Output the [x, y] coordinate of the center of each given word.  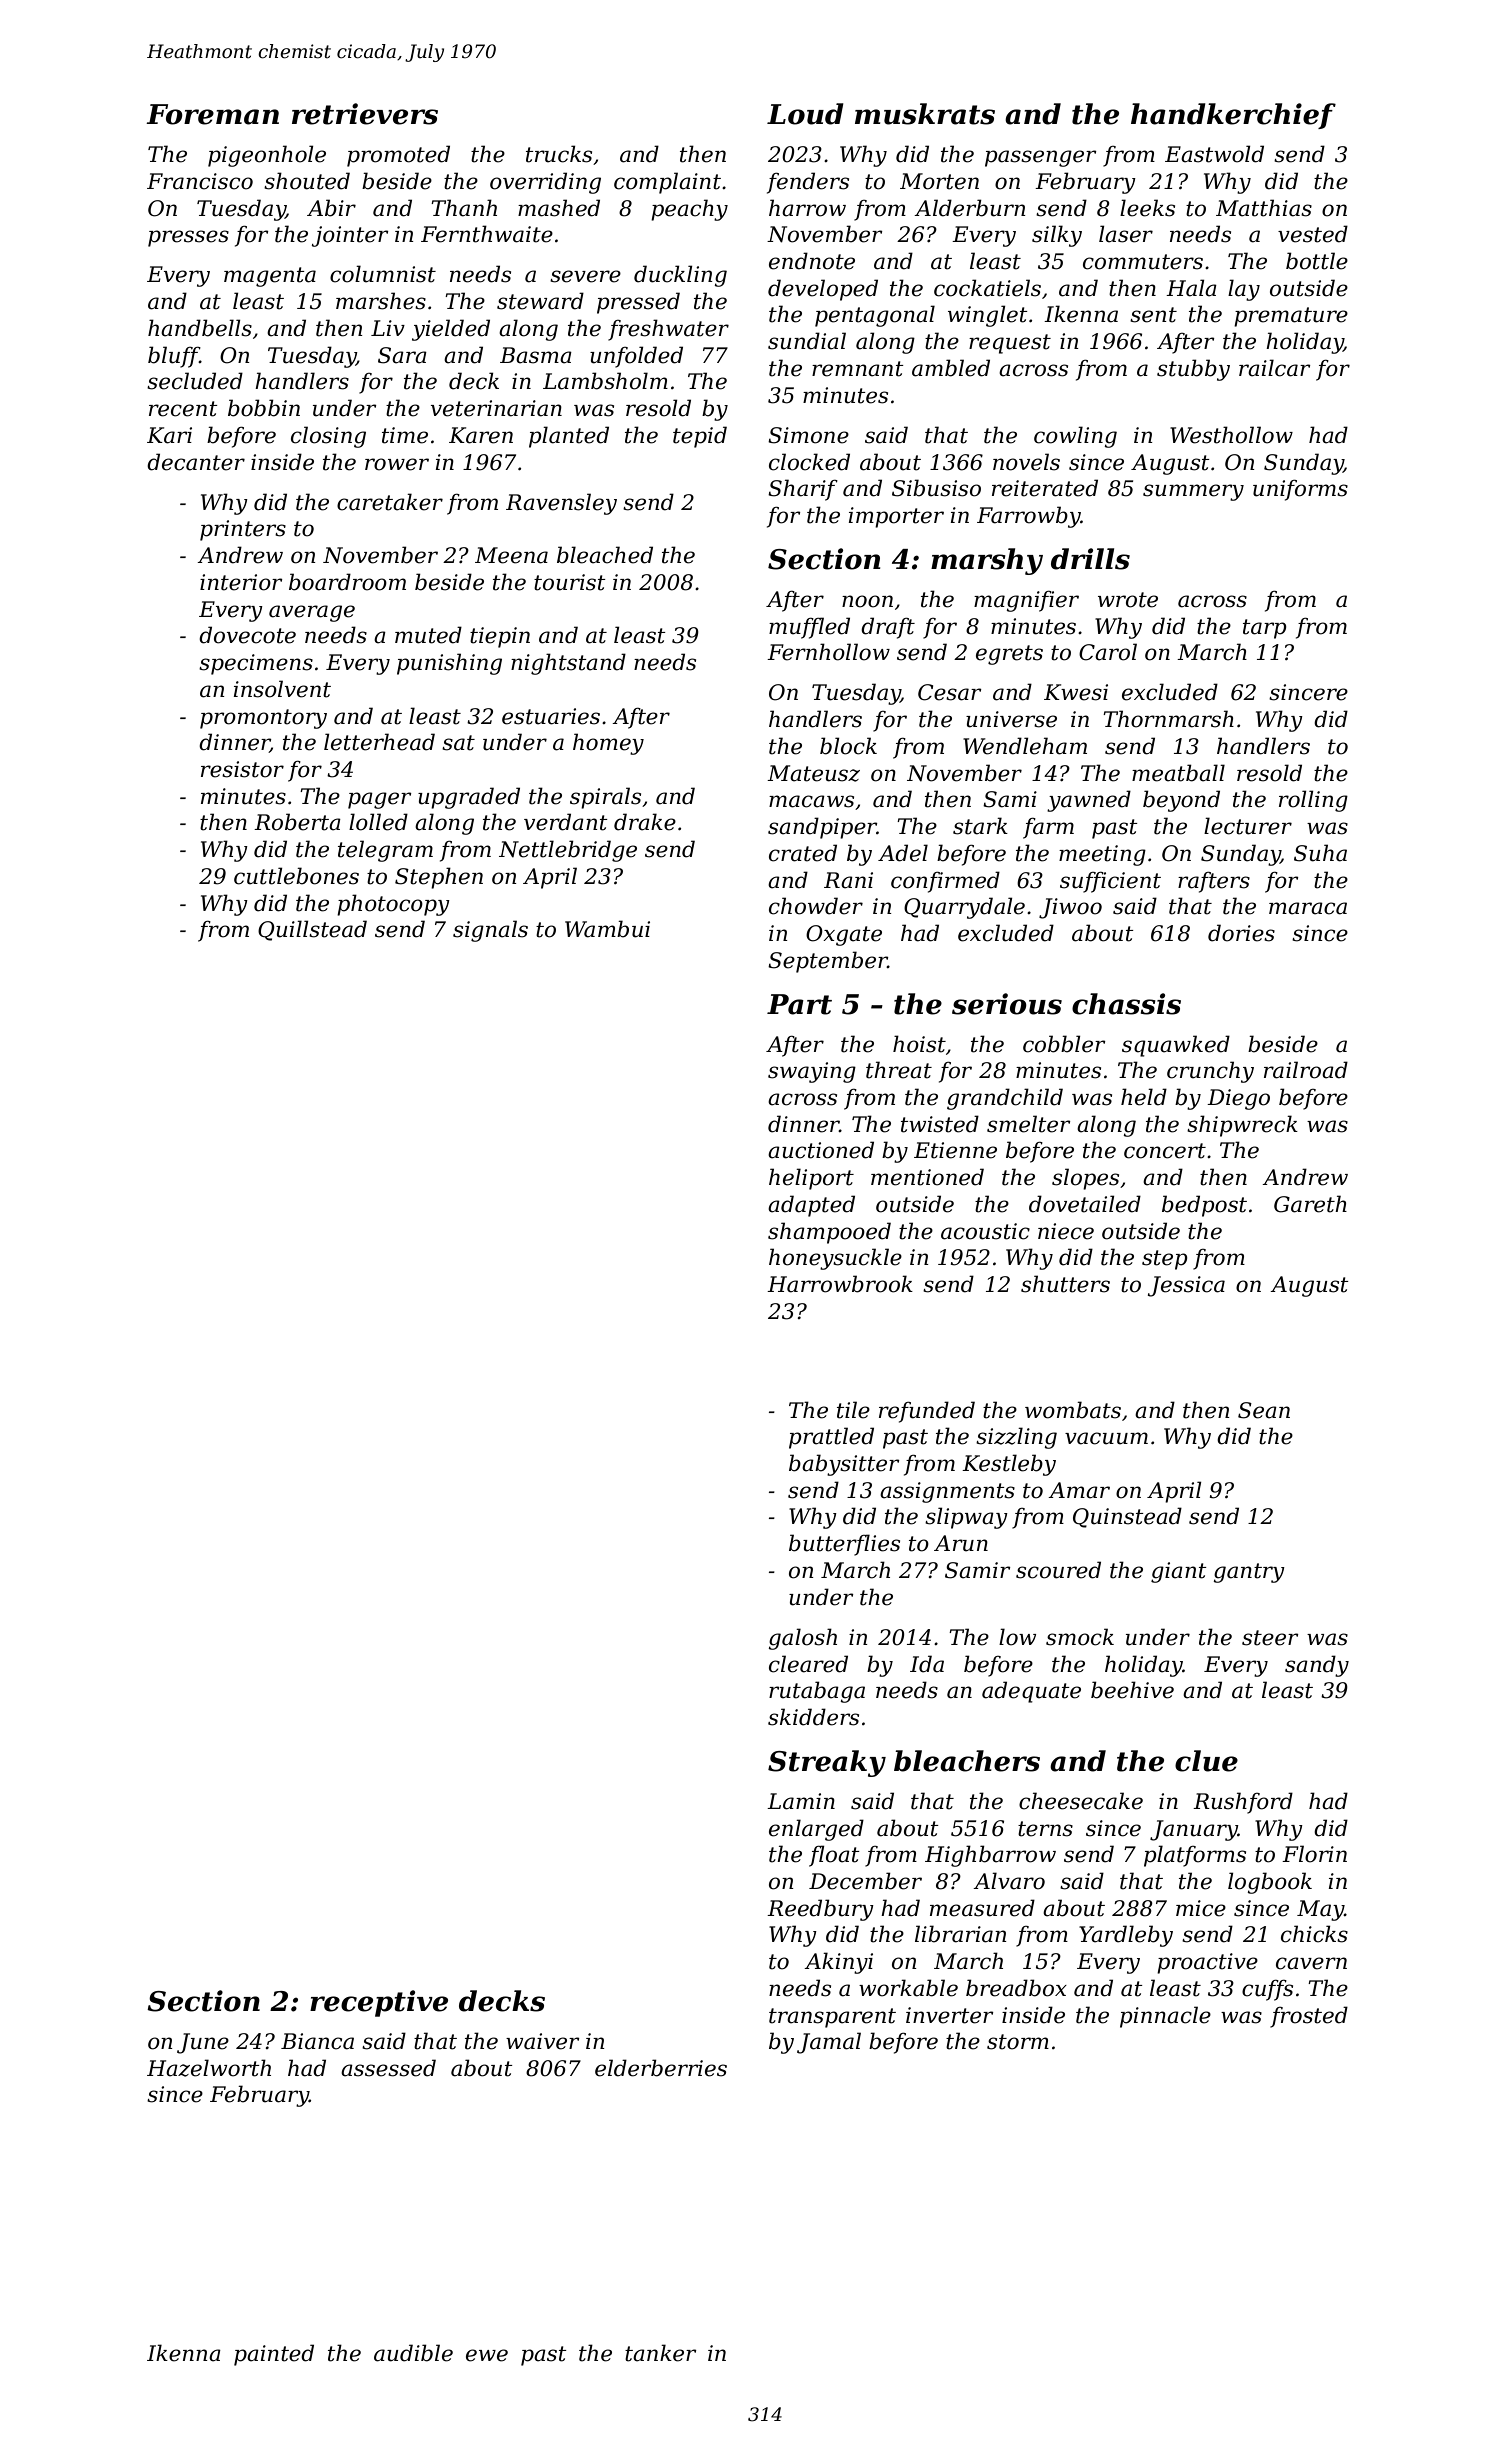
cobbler [1064, 1044]
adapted [811, 1206]
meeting [1102, 855]
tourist [570, 582]
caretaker [390, 502]
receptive [379, 2003]
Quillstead [312, 930]
